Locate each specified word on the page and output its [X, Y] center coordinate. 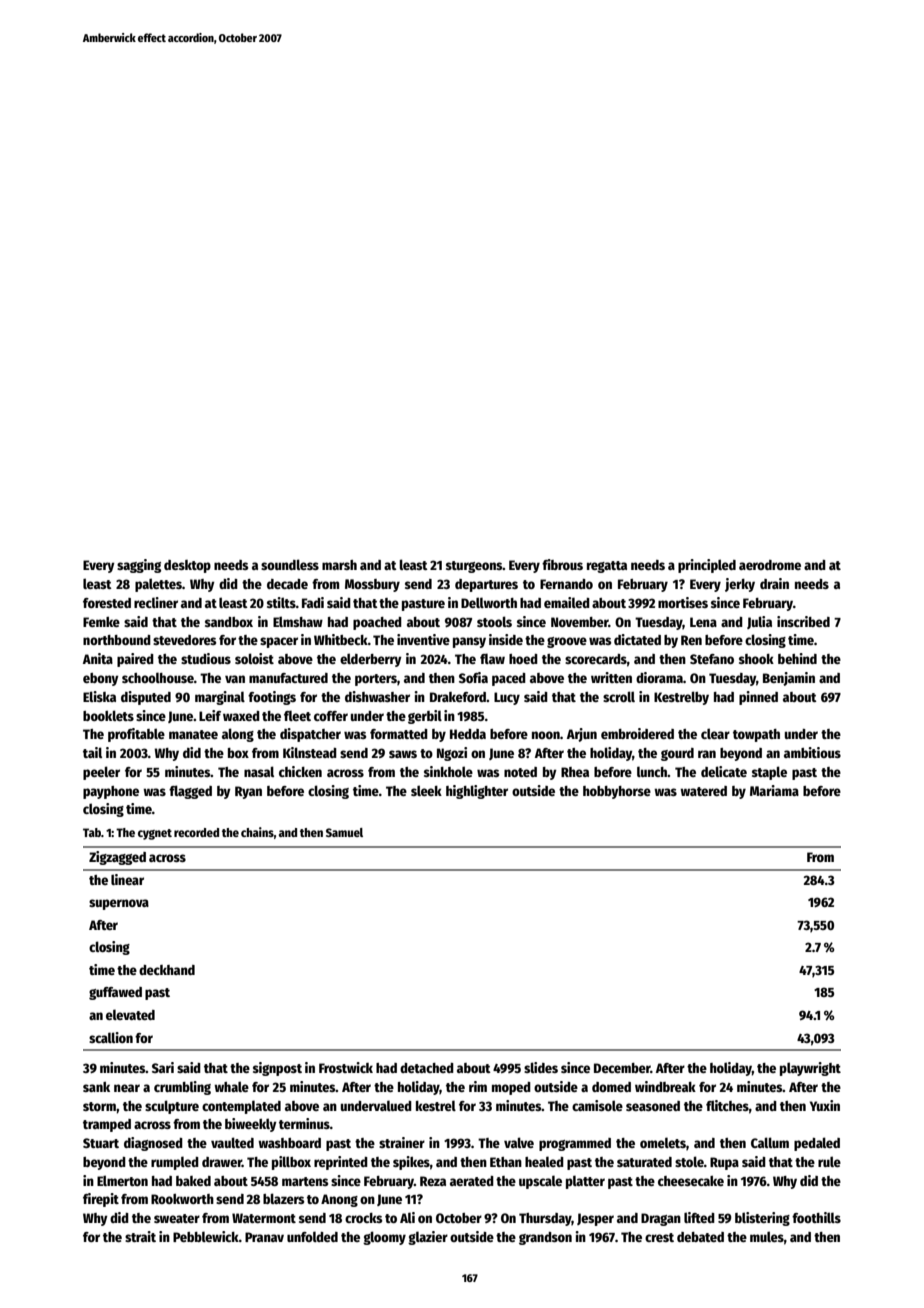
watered [703, 791]
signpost [277, 1069]
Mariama [774, 790]
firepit [101, 1200]
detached [427, 1068]
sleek [426, 790]
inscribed [803, 621]
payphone [111, 792]
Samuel [344, 832]
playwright [810, 1069]
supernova [119, 904]
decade [287, 584]
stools [494, 621]
